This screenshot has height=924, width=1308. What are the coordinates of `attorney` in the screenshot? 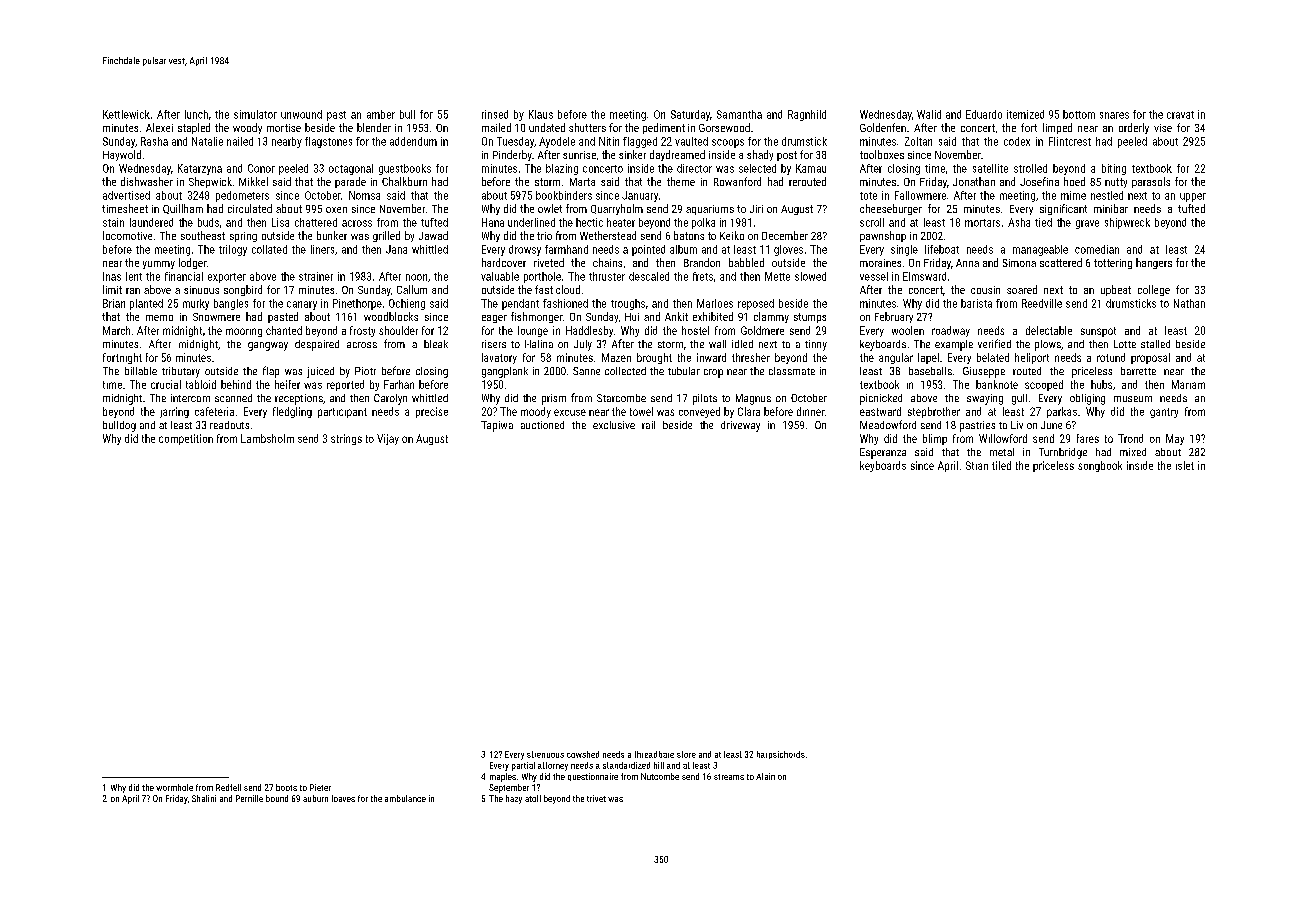 It's located at (553, 766).
